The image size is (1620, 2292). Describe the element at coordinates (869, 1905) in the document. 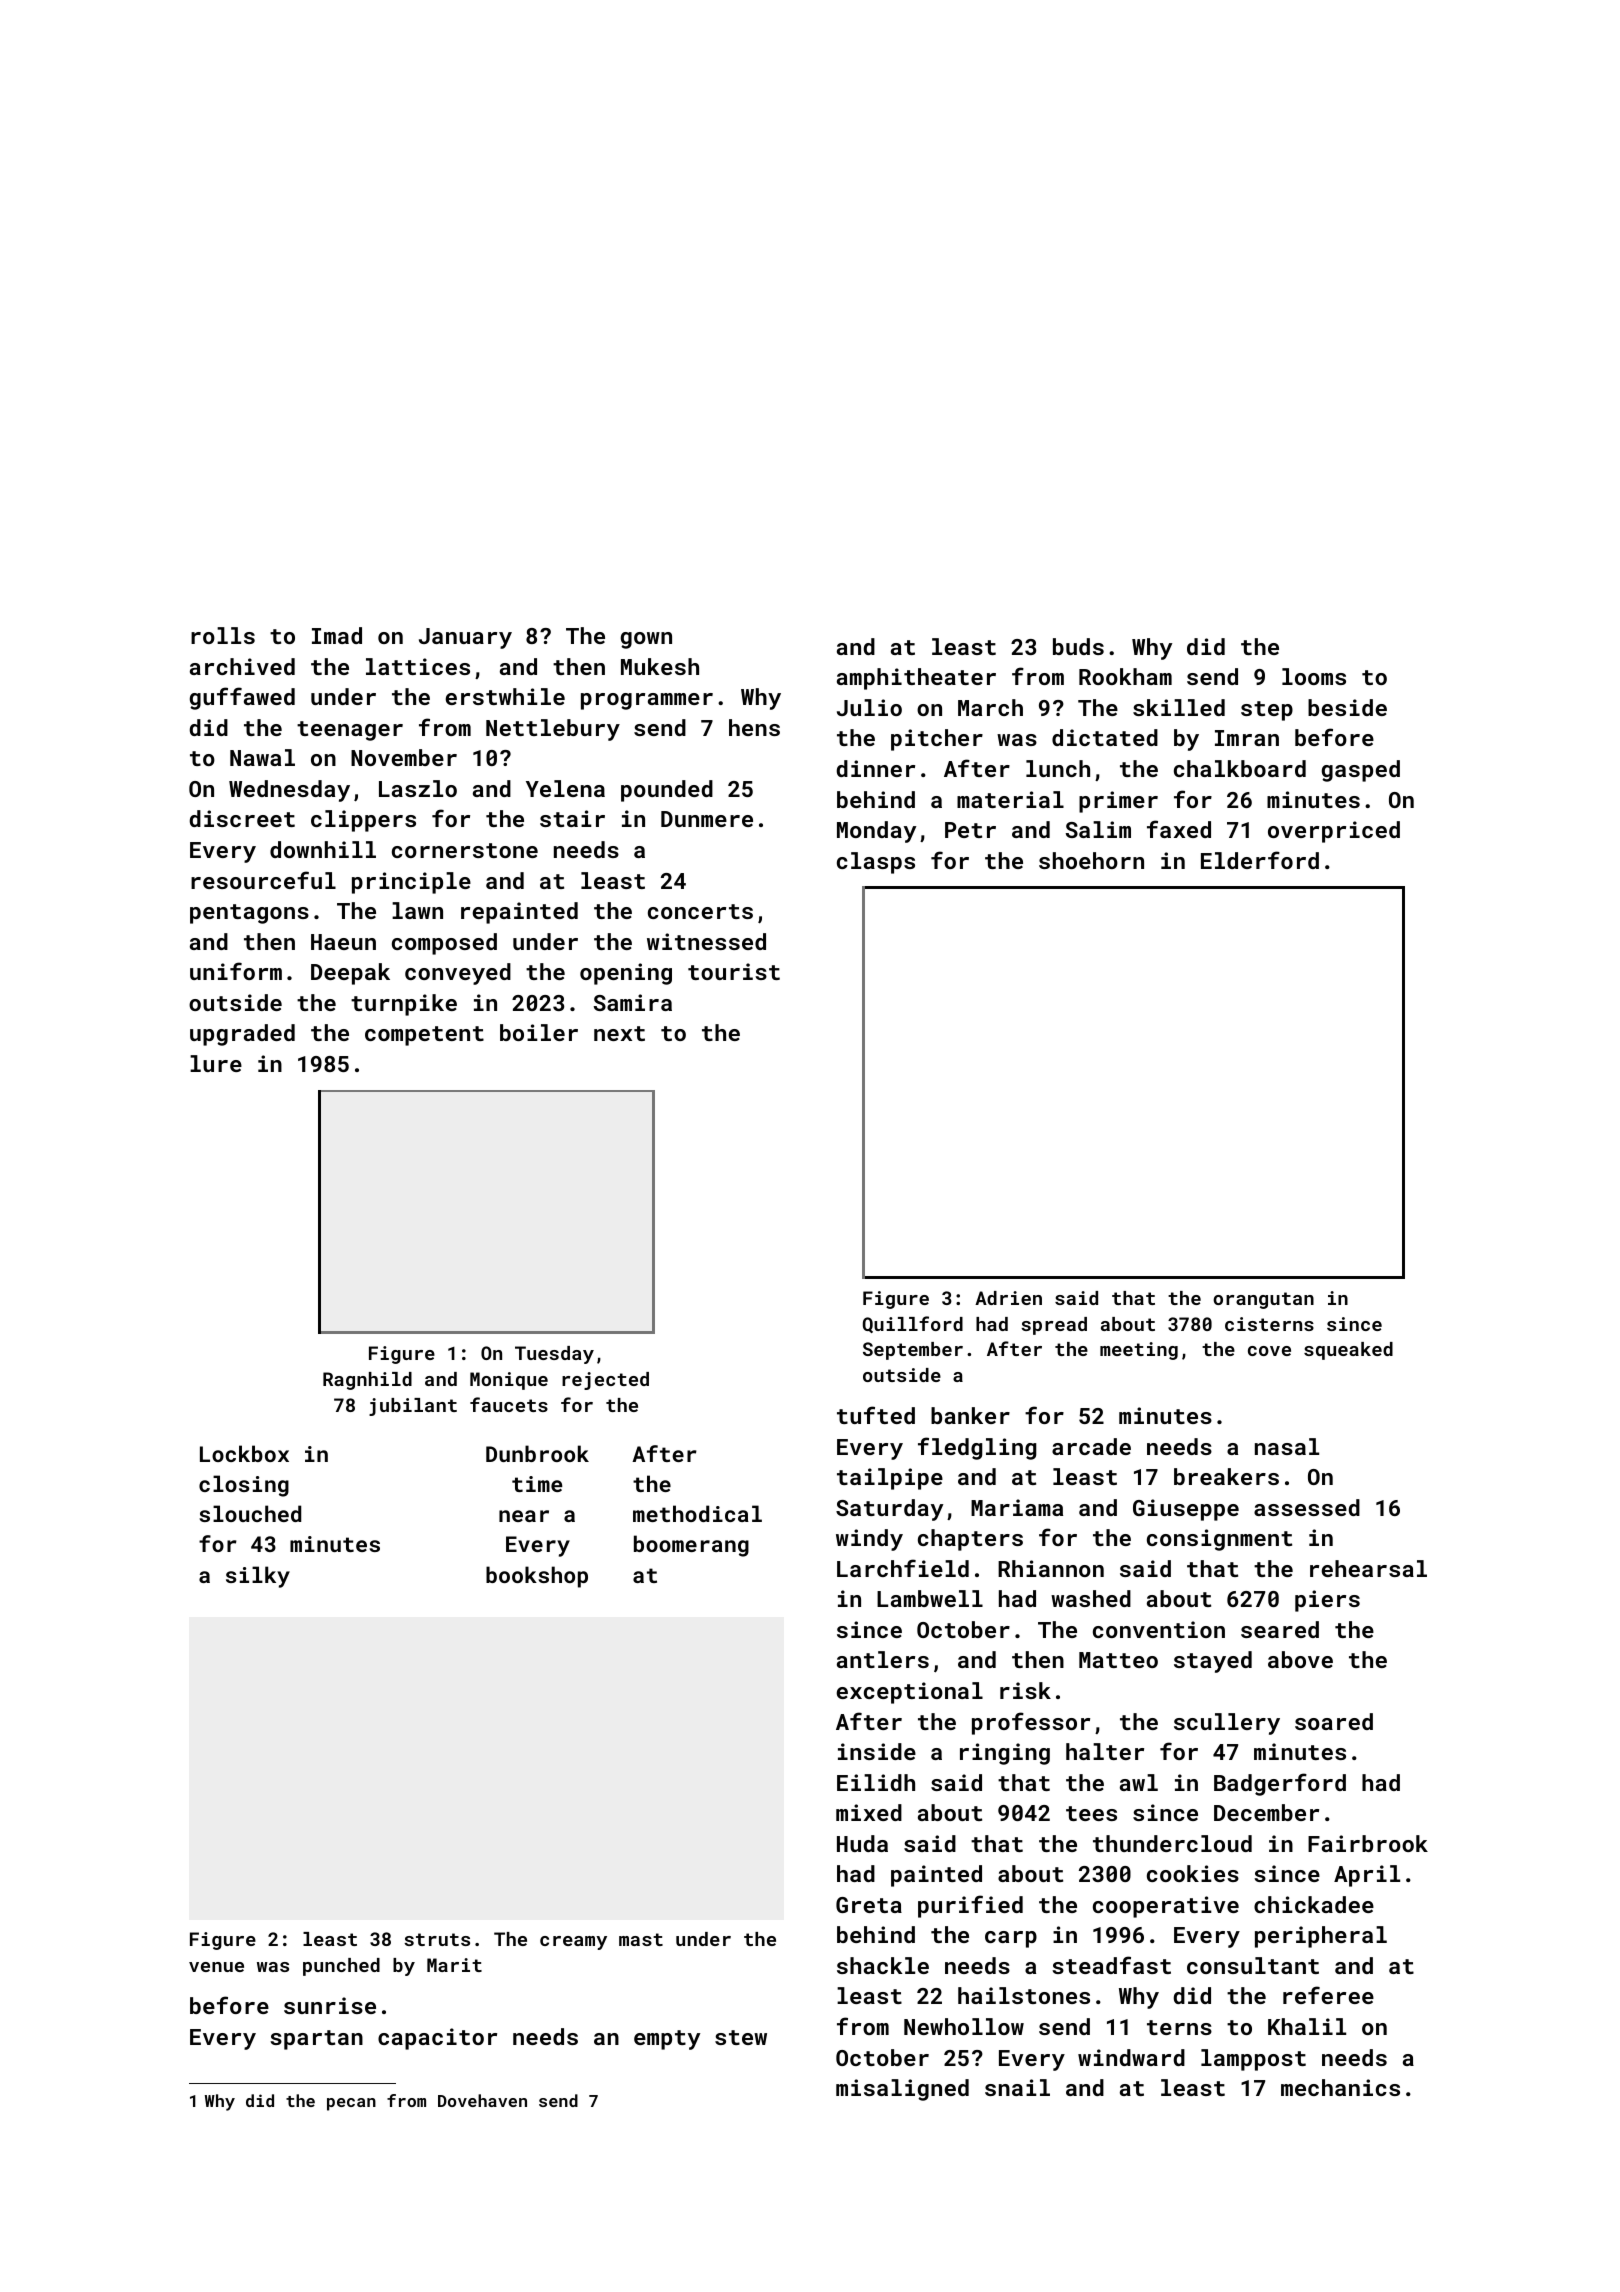

I see `Greta` at that location.
